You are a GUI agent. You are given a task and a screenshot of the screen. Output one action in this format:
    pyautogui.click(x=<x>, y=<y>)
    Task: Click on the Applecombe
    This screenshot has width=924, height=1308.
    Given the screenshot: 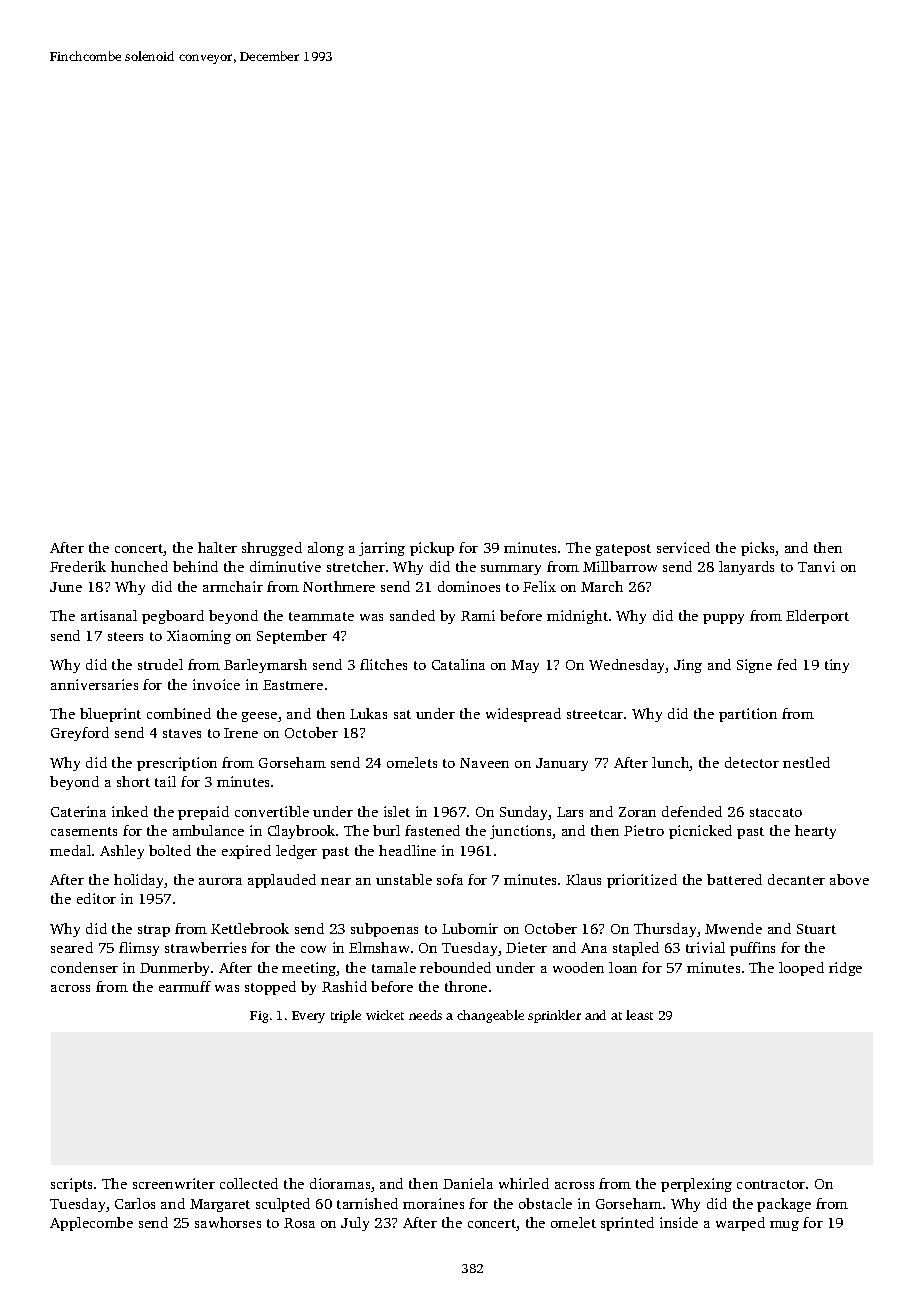 What is the action you would take?
    pyautogui.click(x=91, y=1224)
